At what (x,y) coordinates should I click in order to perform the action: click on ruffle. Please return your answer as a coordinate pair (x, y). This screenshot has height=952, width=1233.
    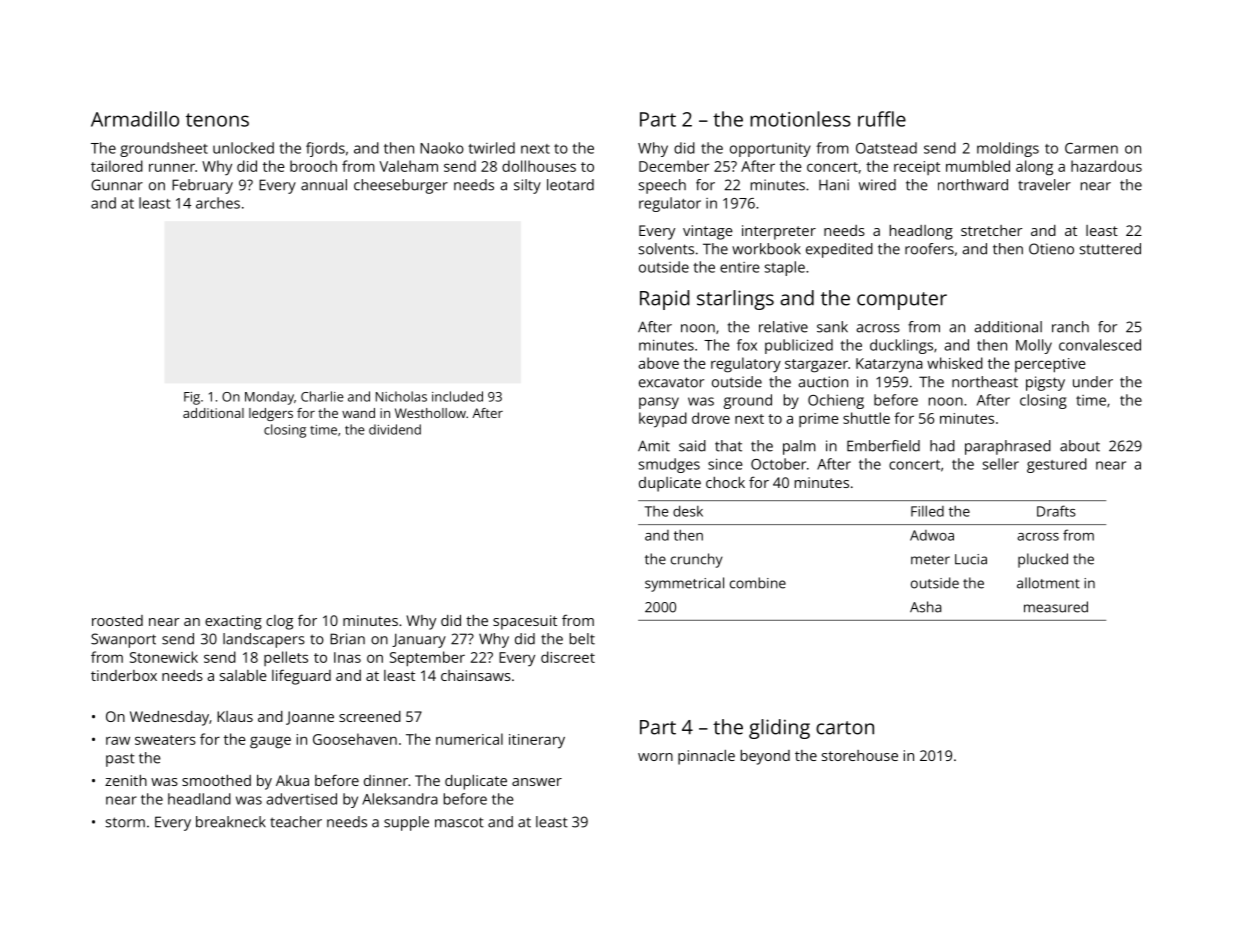
    Looking at the image, I should click on (882, 119).
